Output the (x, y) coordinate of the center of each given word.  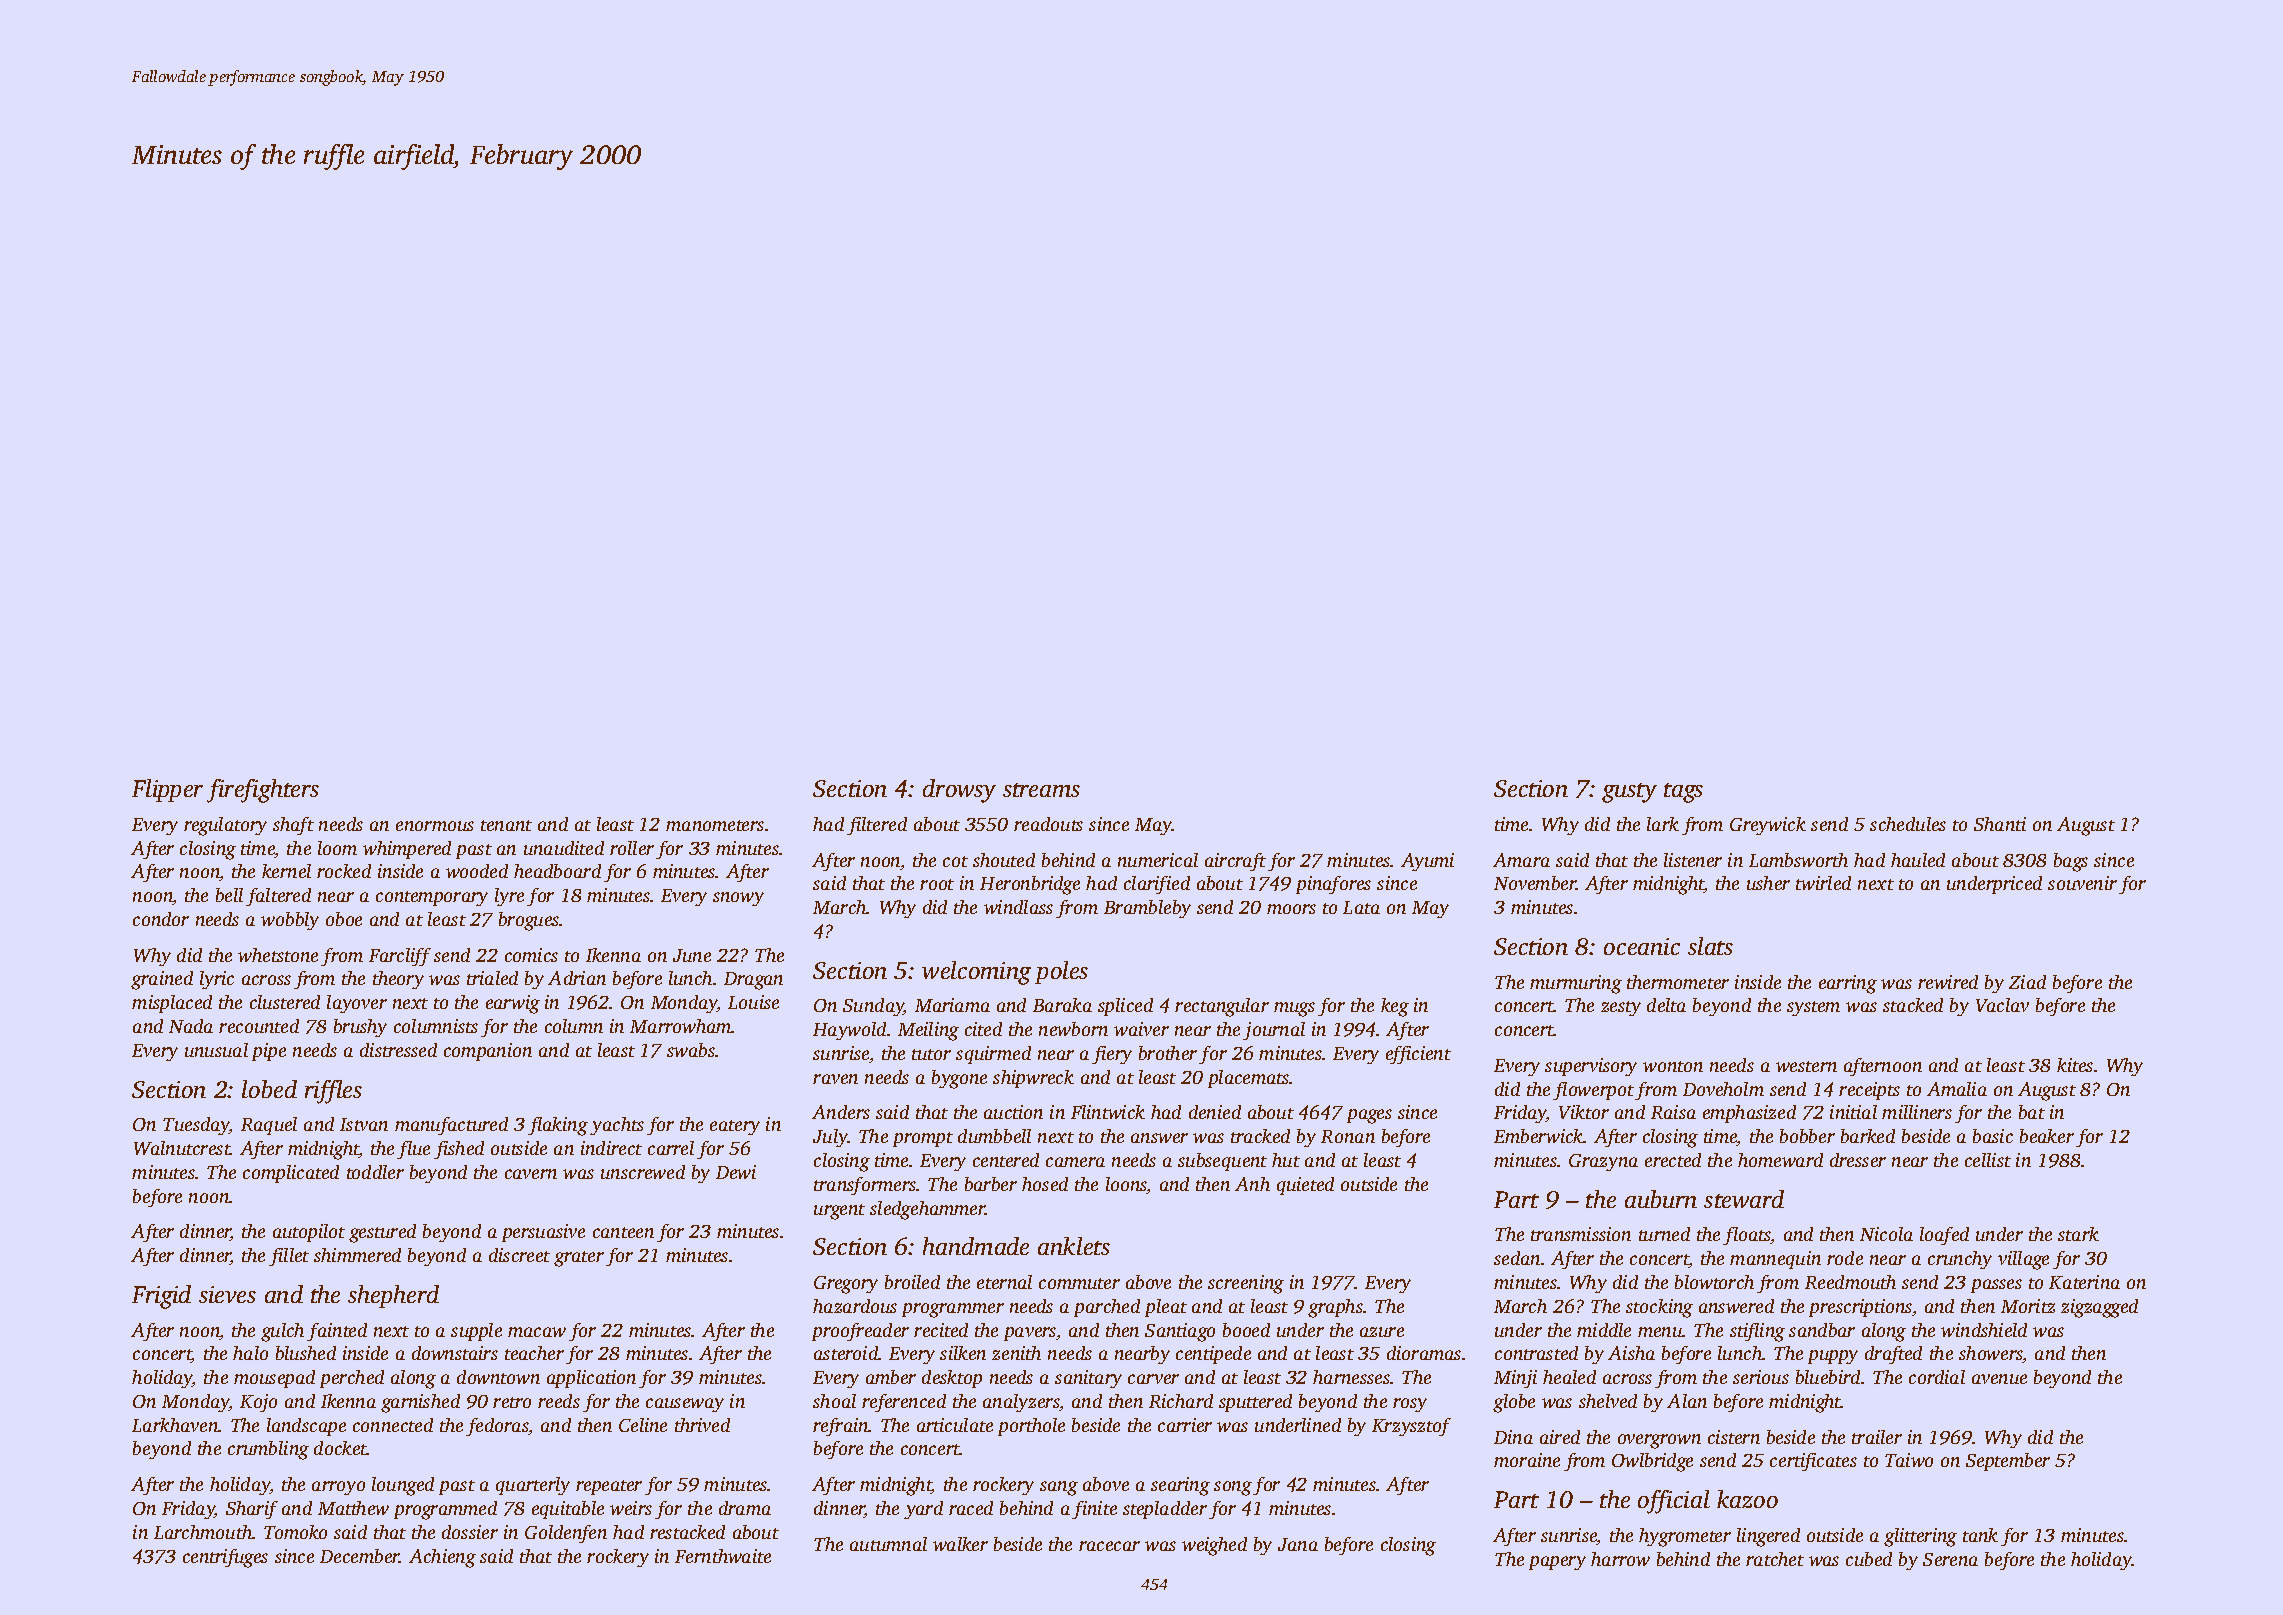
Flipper (167, 790)
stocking (1659, 1308)
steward (1744, 1199)
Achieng (442, 1558)
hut (1286, 1160)
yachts (617, 1126)
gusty (1629, 793)
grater (579, 1259)
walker (960, 1544)
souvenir (2082, 883)
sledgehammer (928, 1210)
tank (1980, 1535)
